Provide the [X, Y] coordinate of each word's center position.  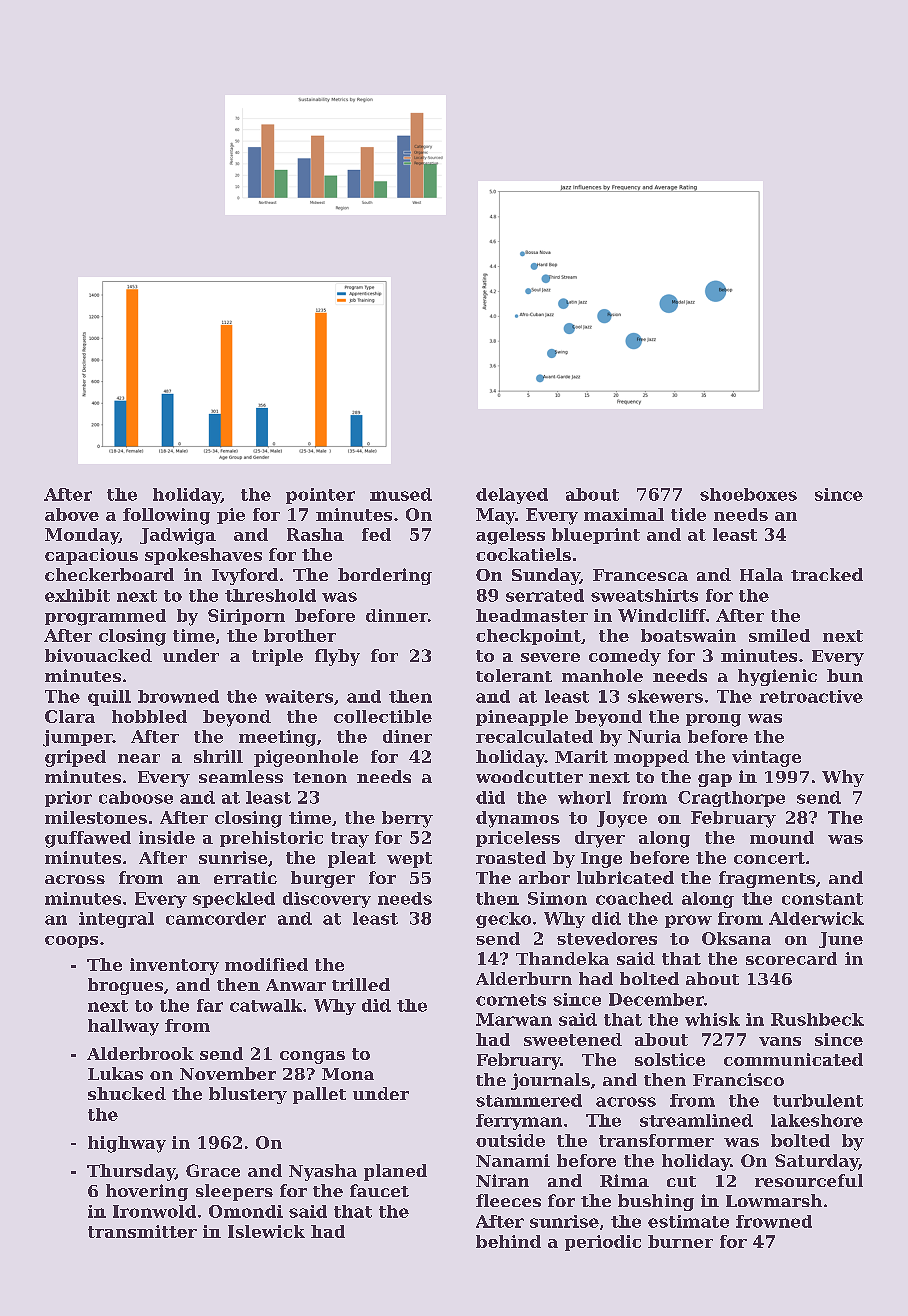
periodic [603, 1243]
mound [782, 837]
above [72, 514]
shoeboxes [748, 494]
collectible [383, 716]
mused [401, 494]
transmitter [142, 1231]
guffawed [88, 839]
